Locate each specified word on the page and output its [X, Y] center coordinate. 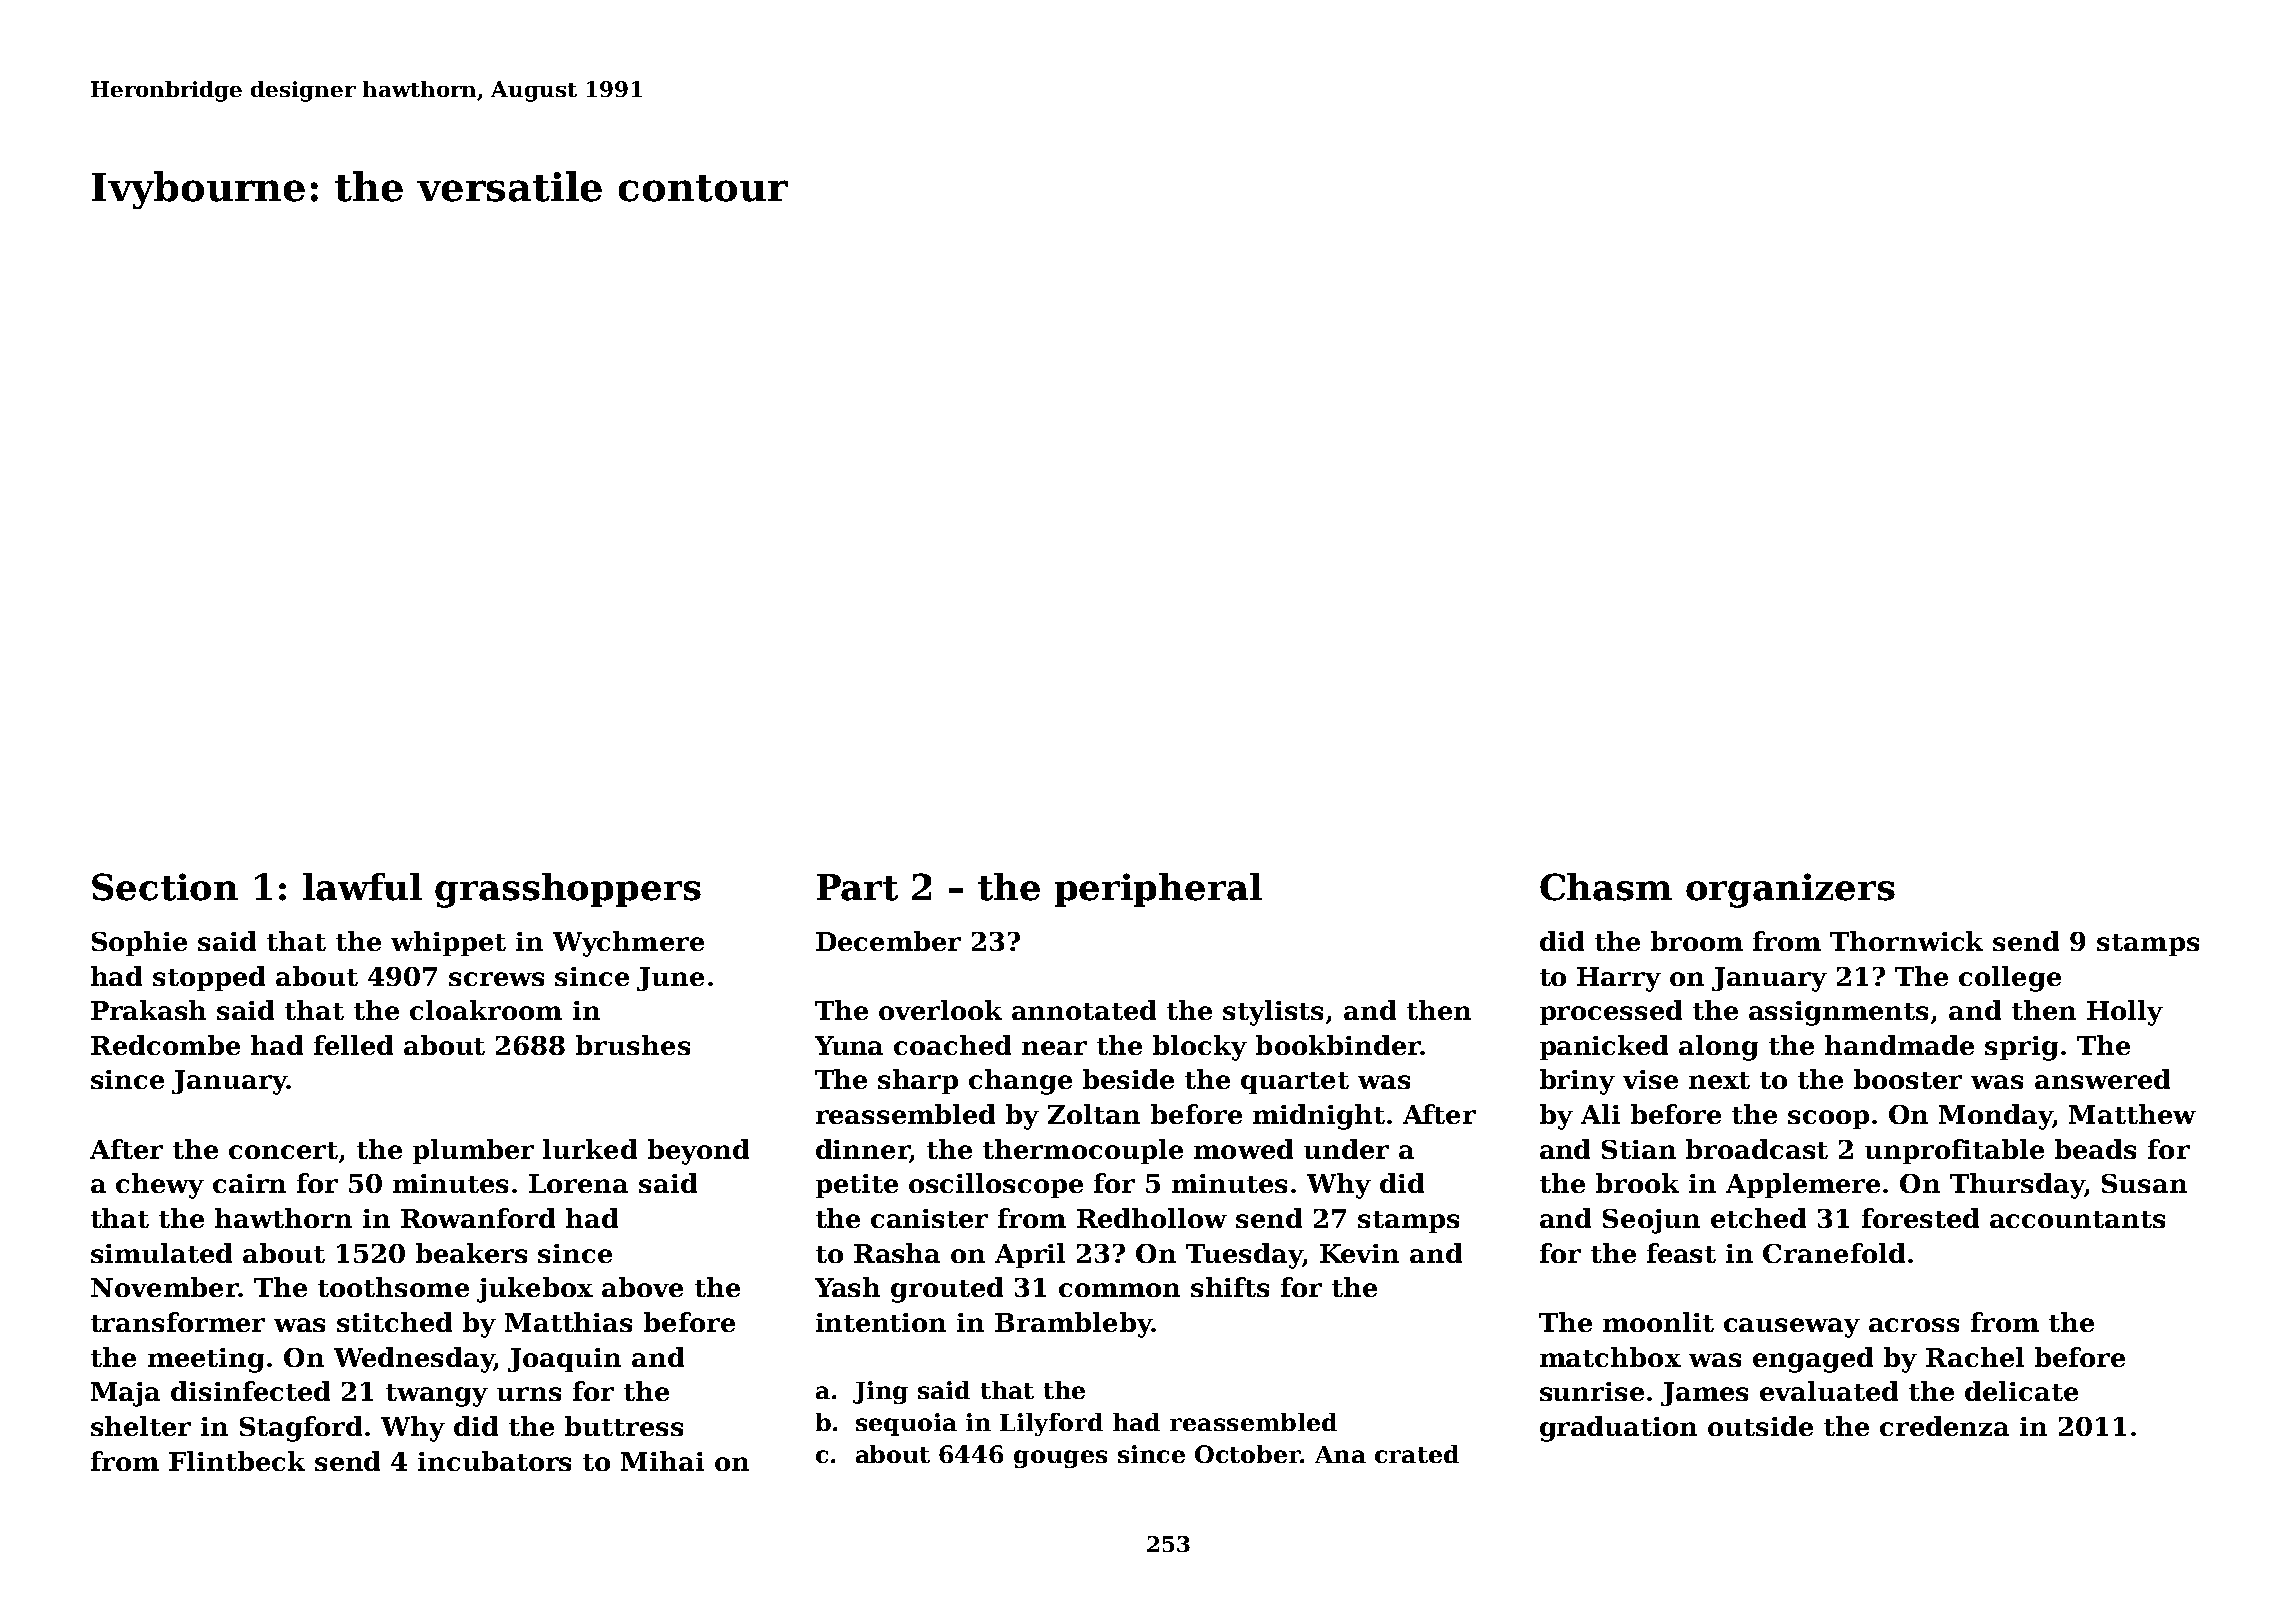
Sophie [139, 943]
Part [857, 887]
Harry [1619, 979]
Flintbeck [237, 1461]
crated [1417, 1454]
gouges [1060, 1459]
